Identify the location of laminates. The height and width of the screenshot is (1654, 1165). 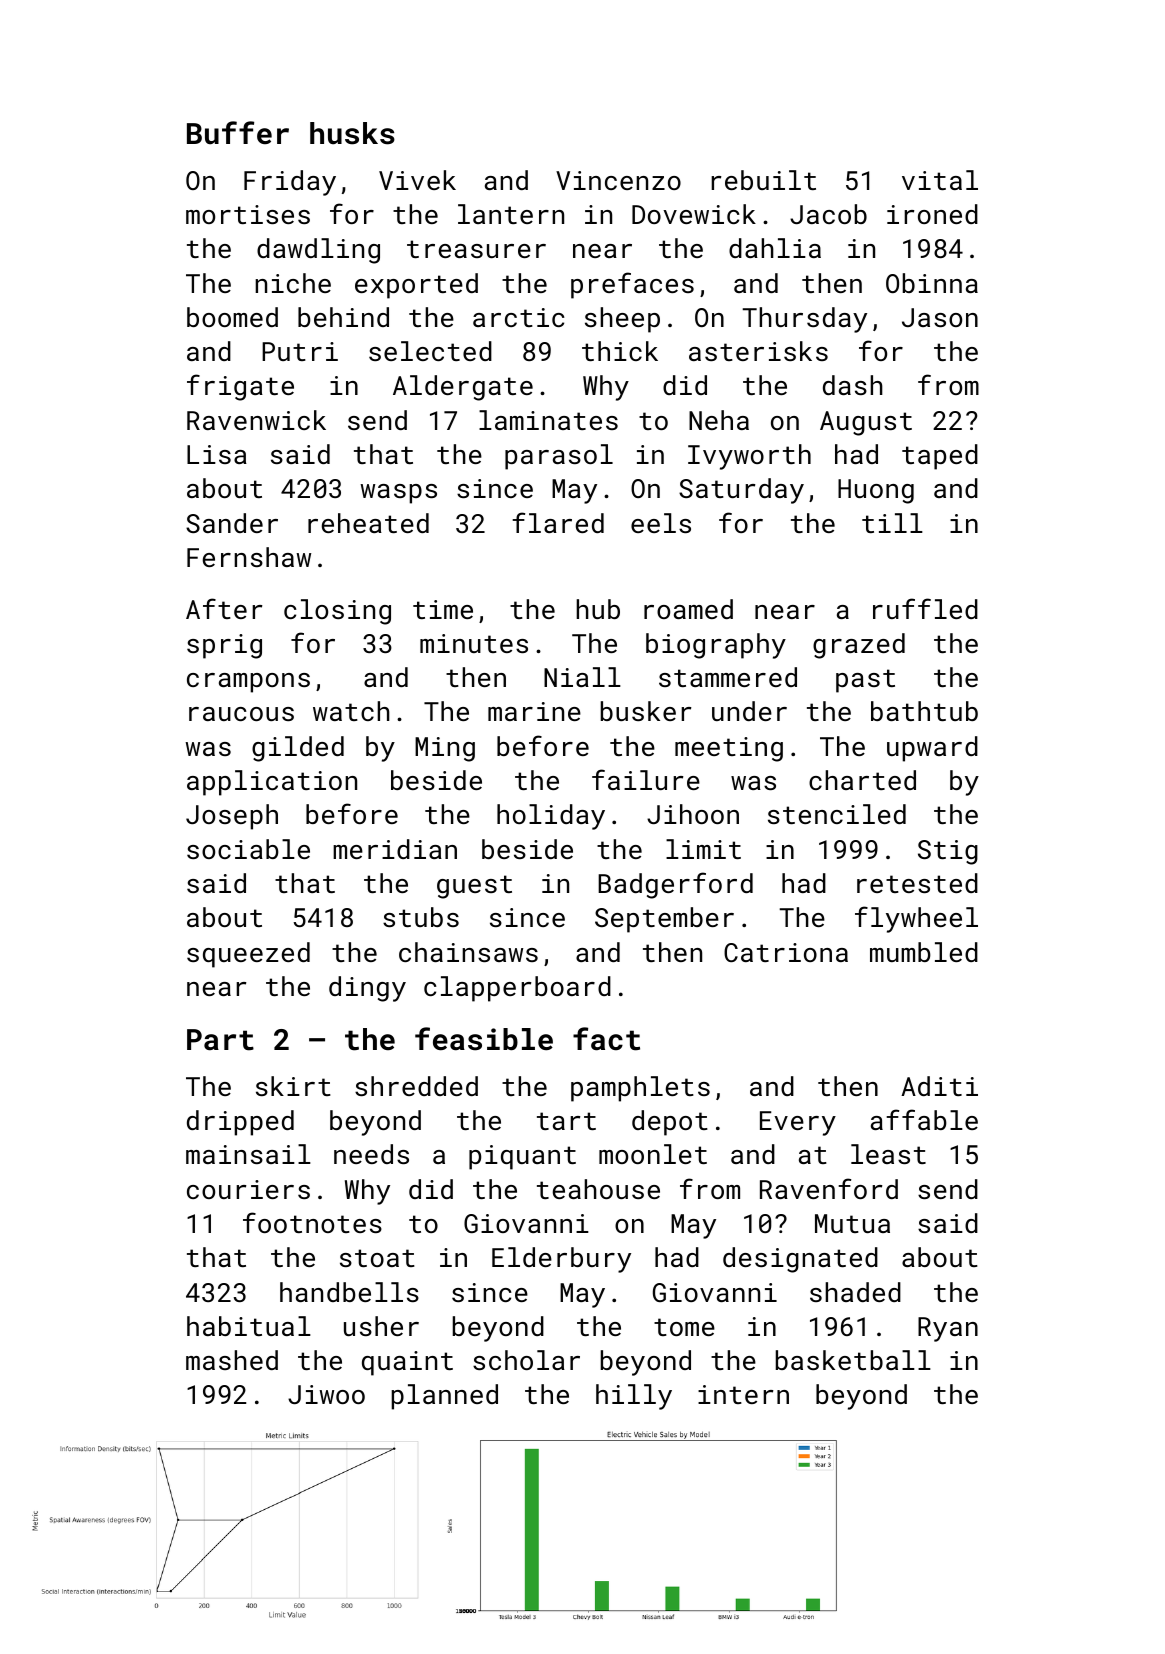
(548, 420).
